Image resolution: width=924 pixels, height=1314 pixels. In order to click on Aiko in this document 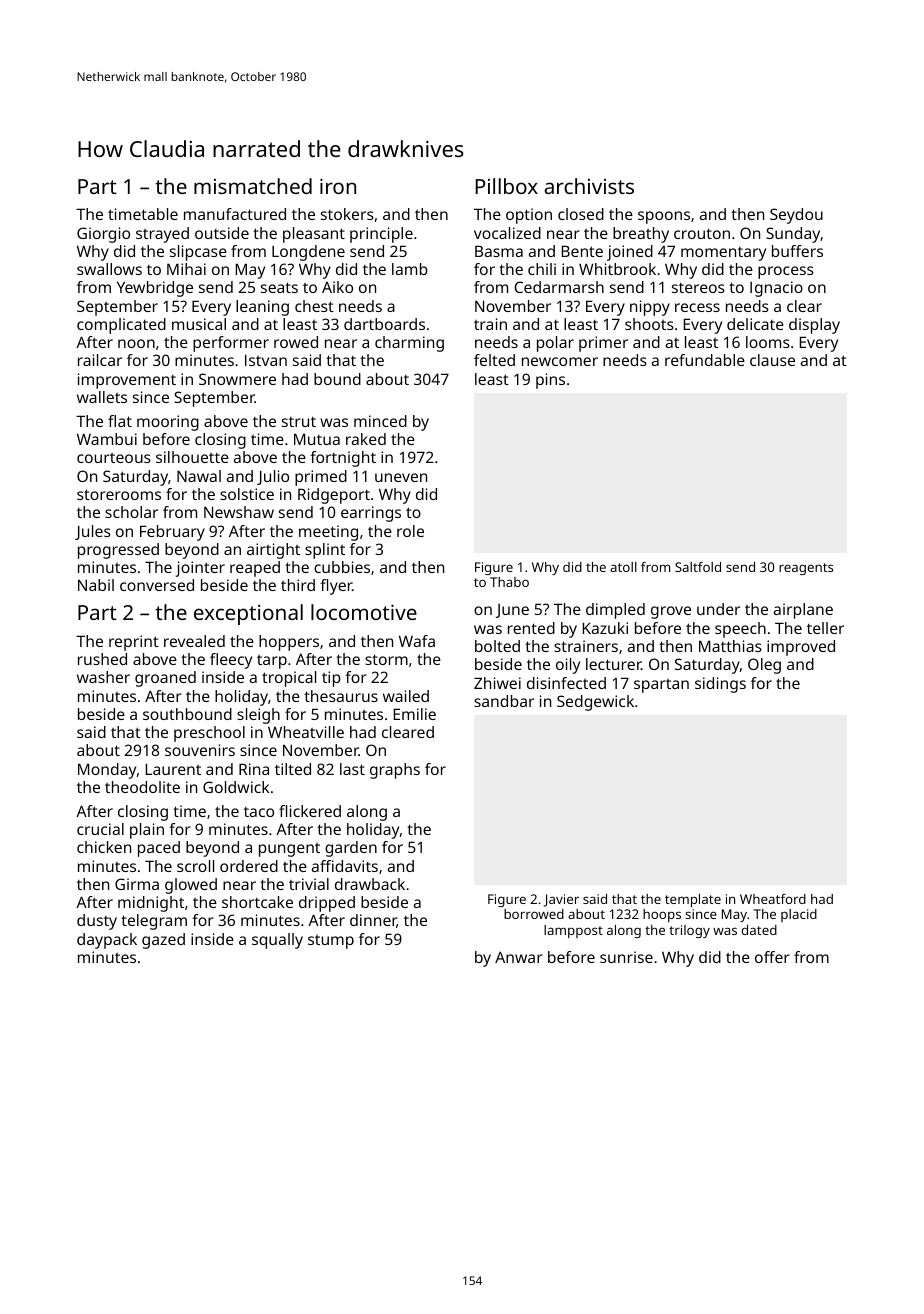, I will do `click(337, 287)`.
